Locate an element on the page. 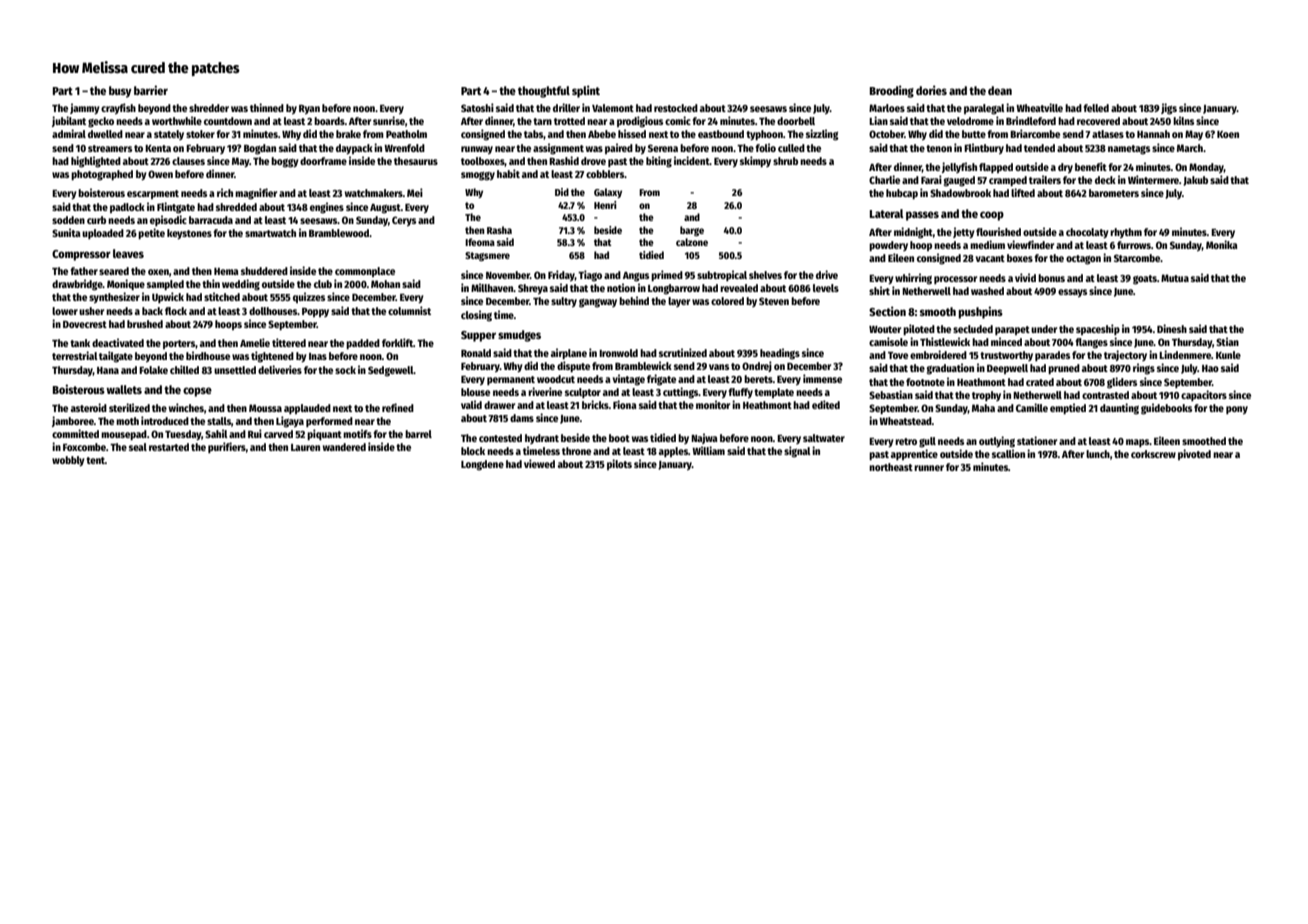  culled is located at coordinates (791, 148).
